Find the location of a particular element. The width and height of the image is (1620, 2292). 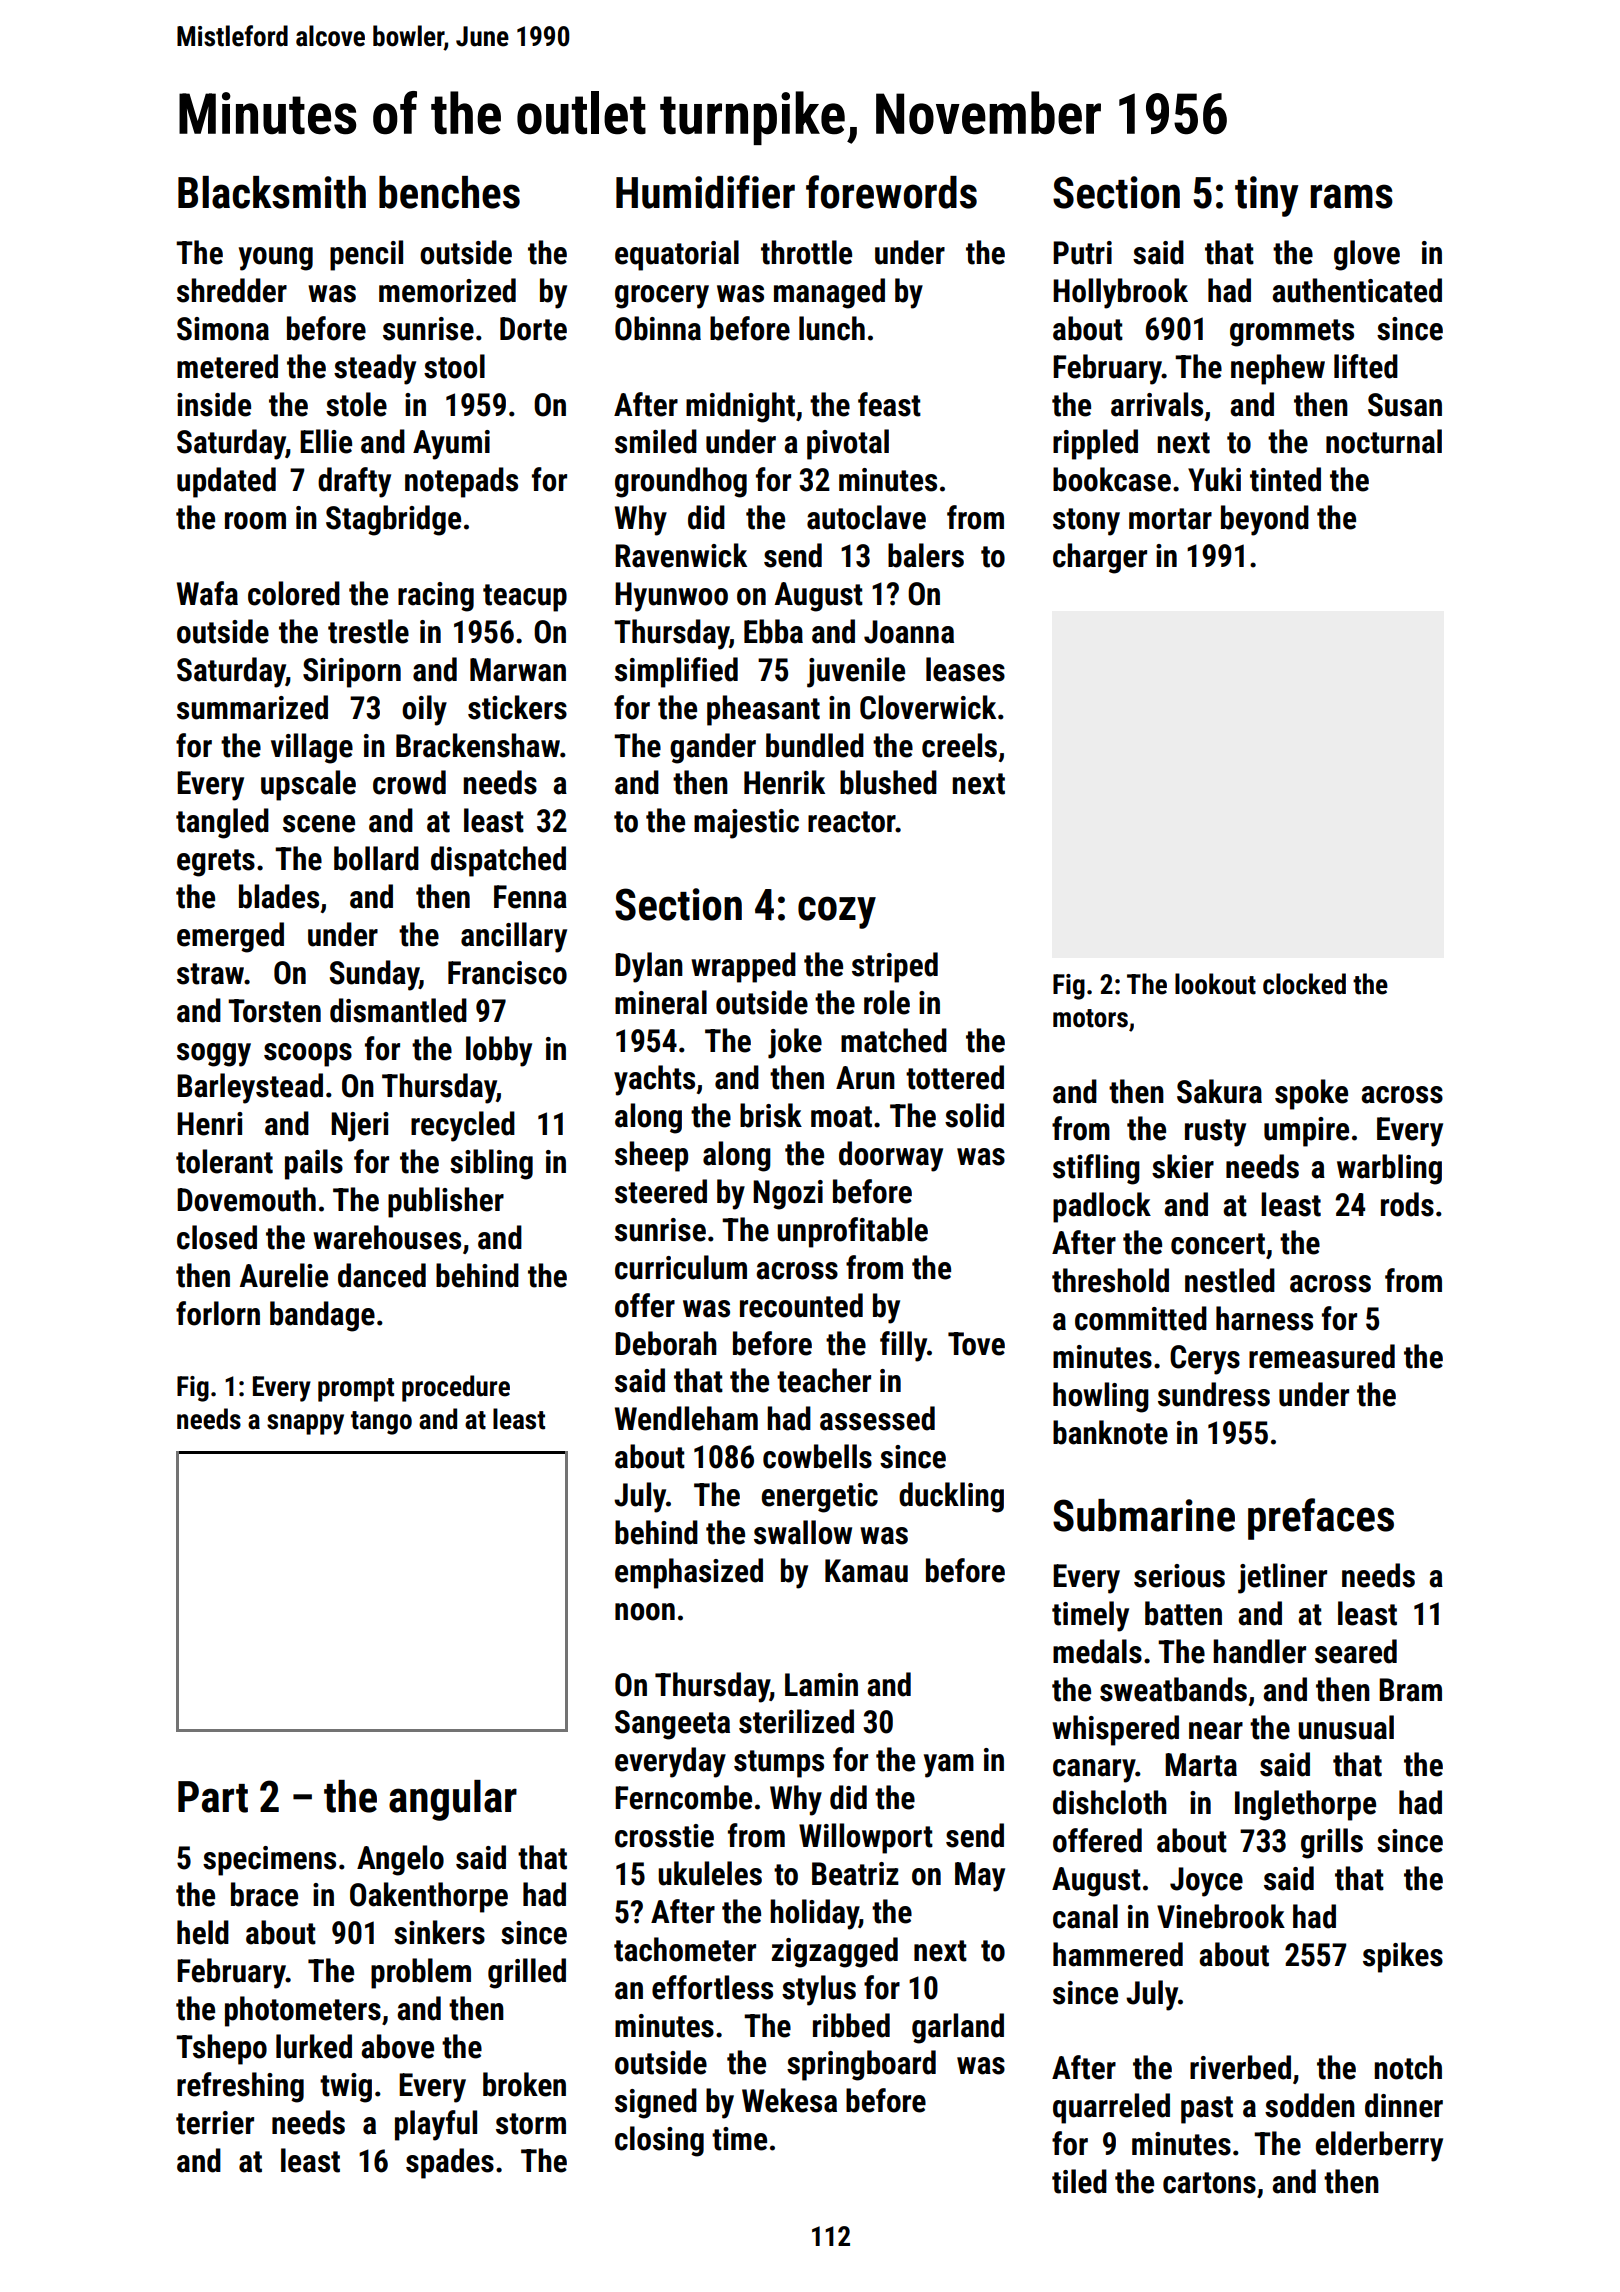

warbling is located at coordinates (1389, 1169).
